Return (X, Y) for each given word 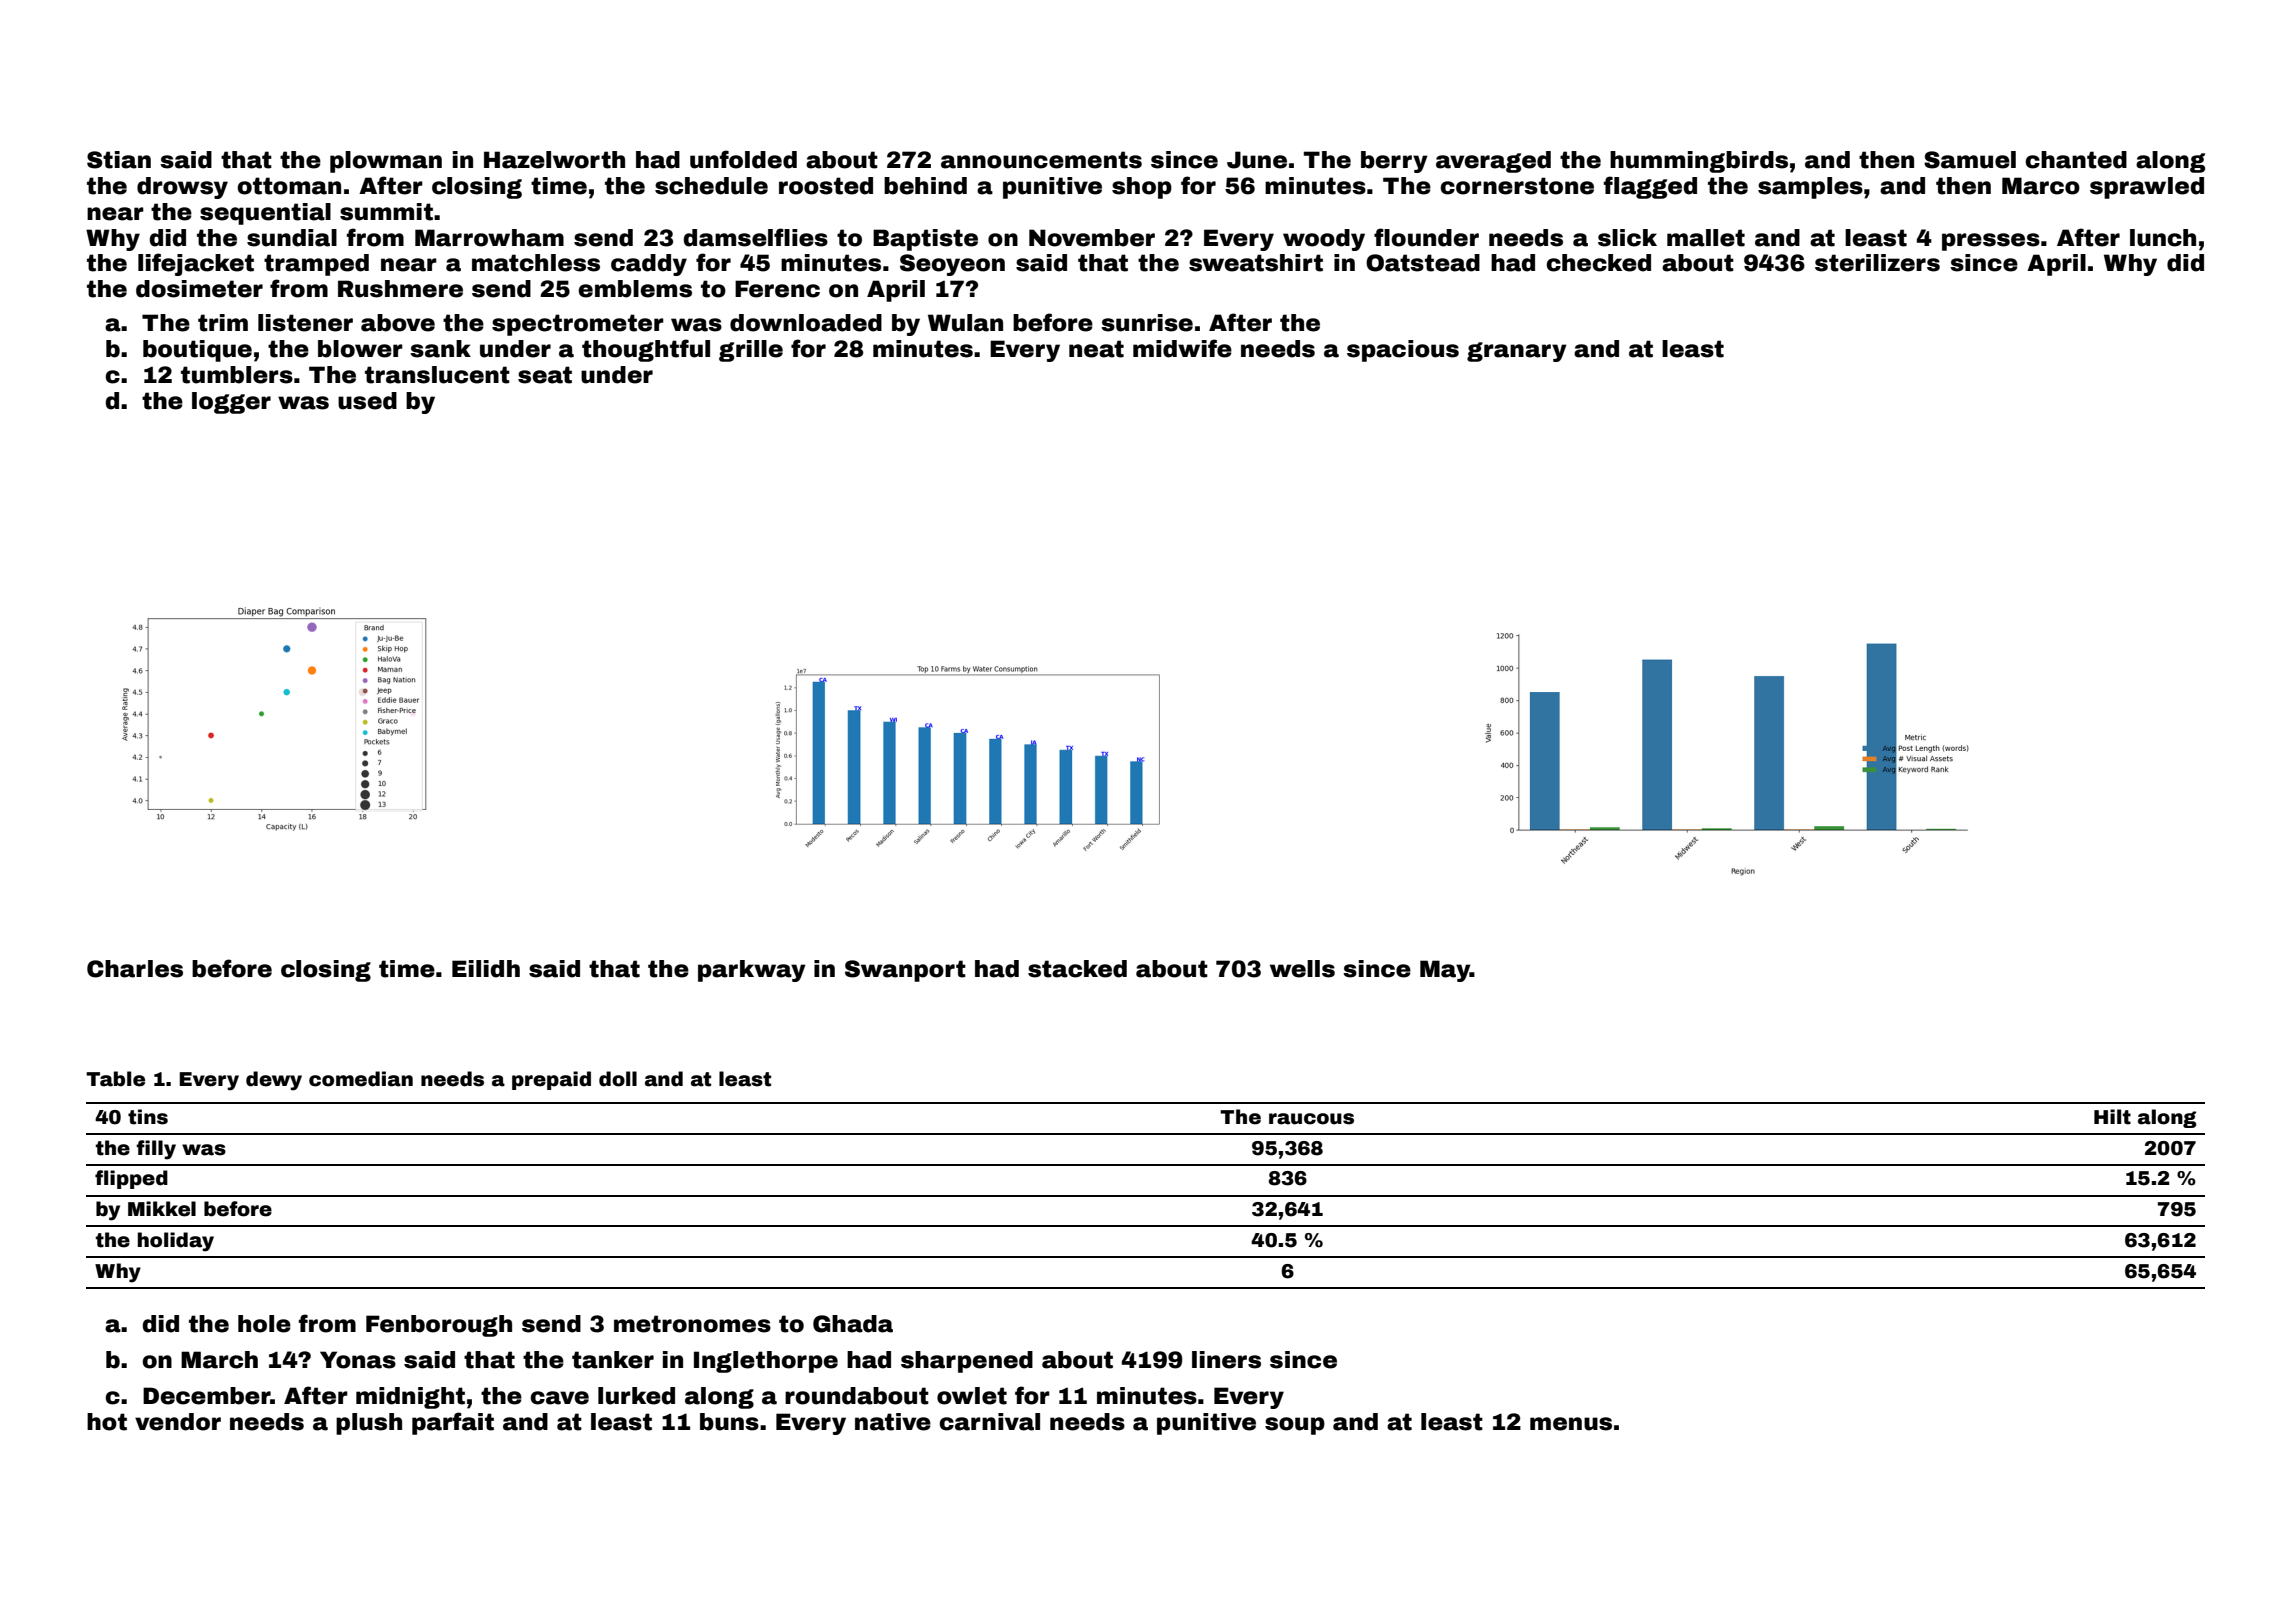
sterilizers (1877, 263)
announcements (1041, 160)
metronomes (692, 1324)
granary (1517, 352)
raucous (1311, 1119)
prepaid (551, 1080)
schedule (711, 186)
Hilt (2112, 1117)
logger (231, 403)
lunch (2163, 238)
